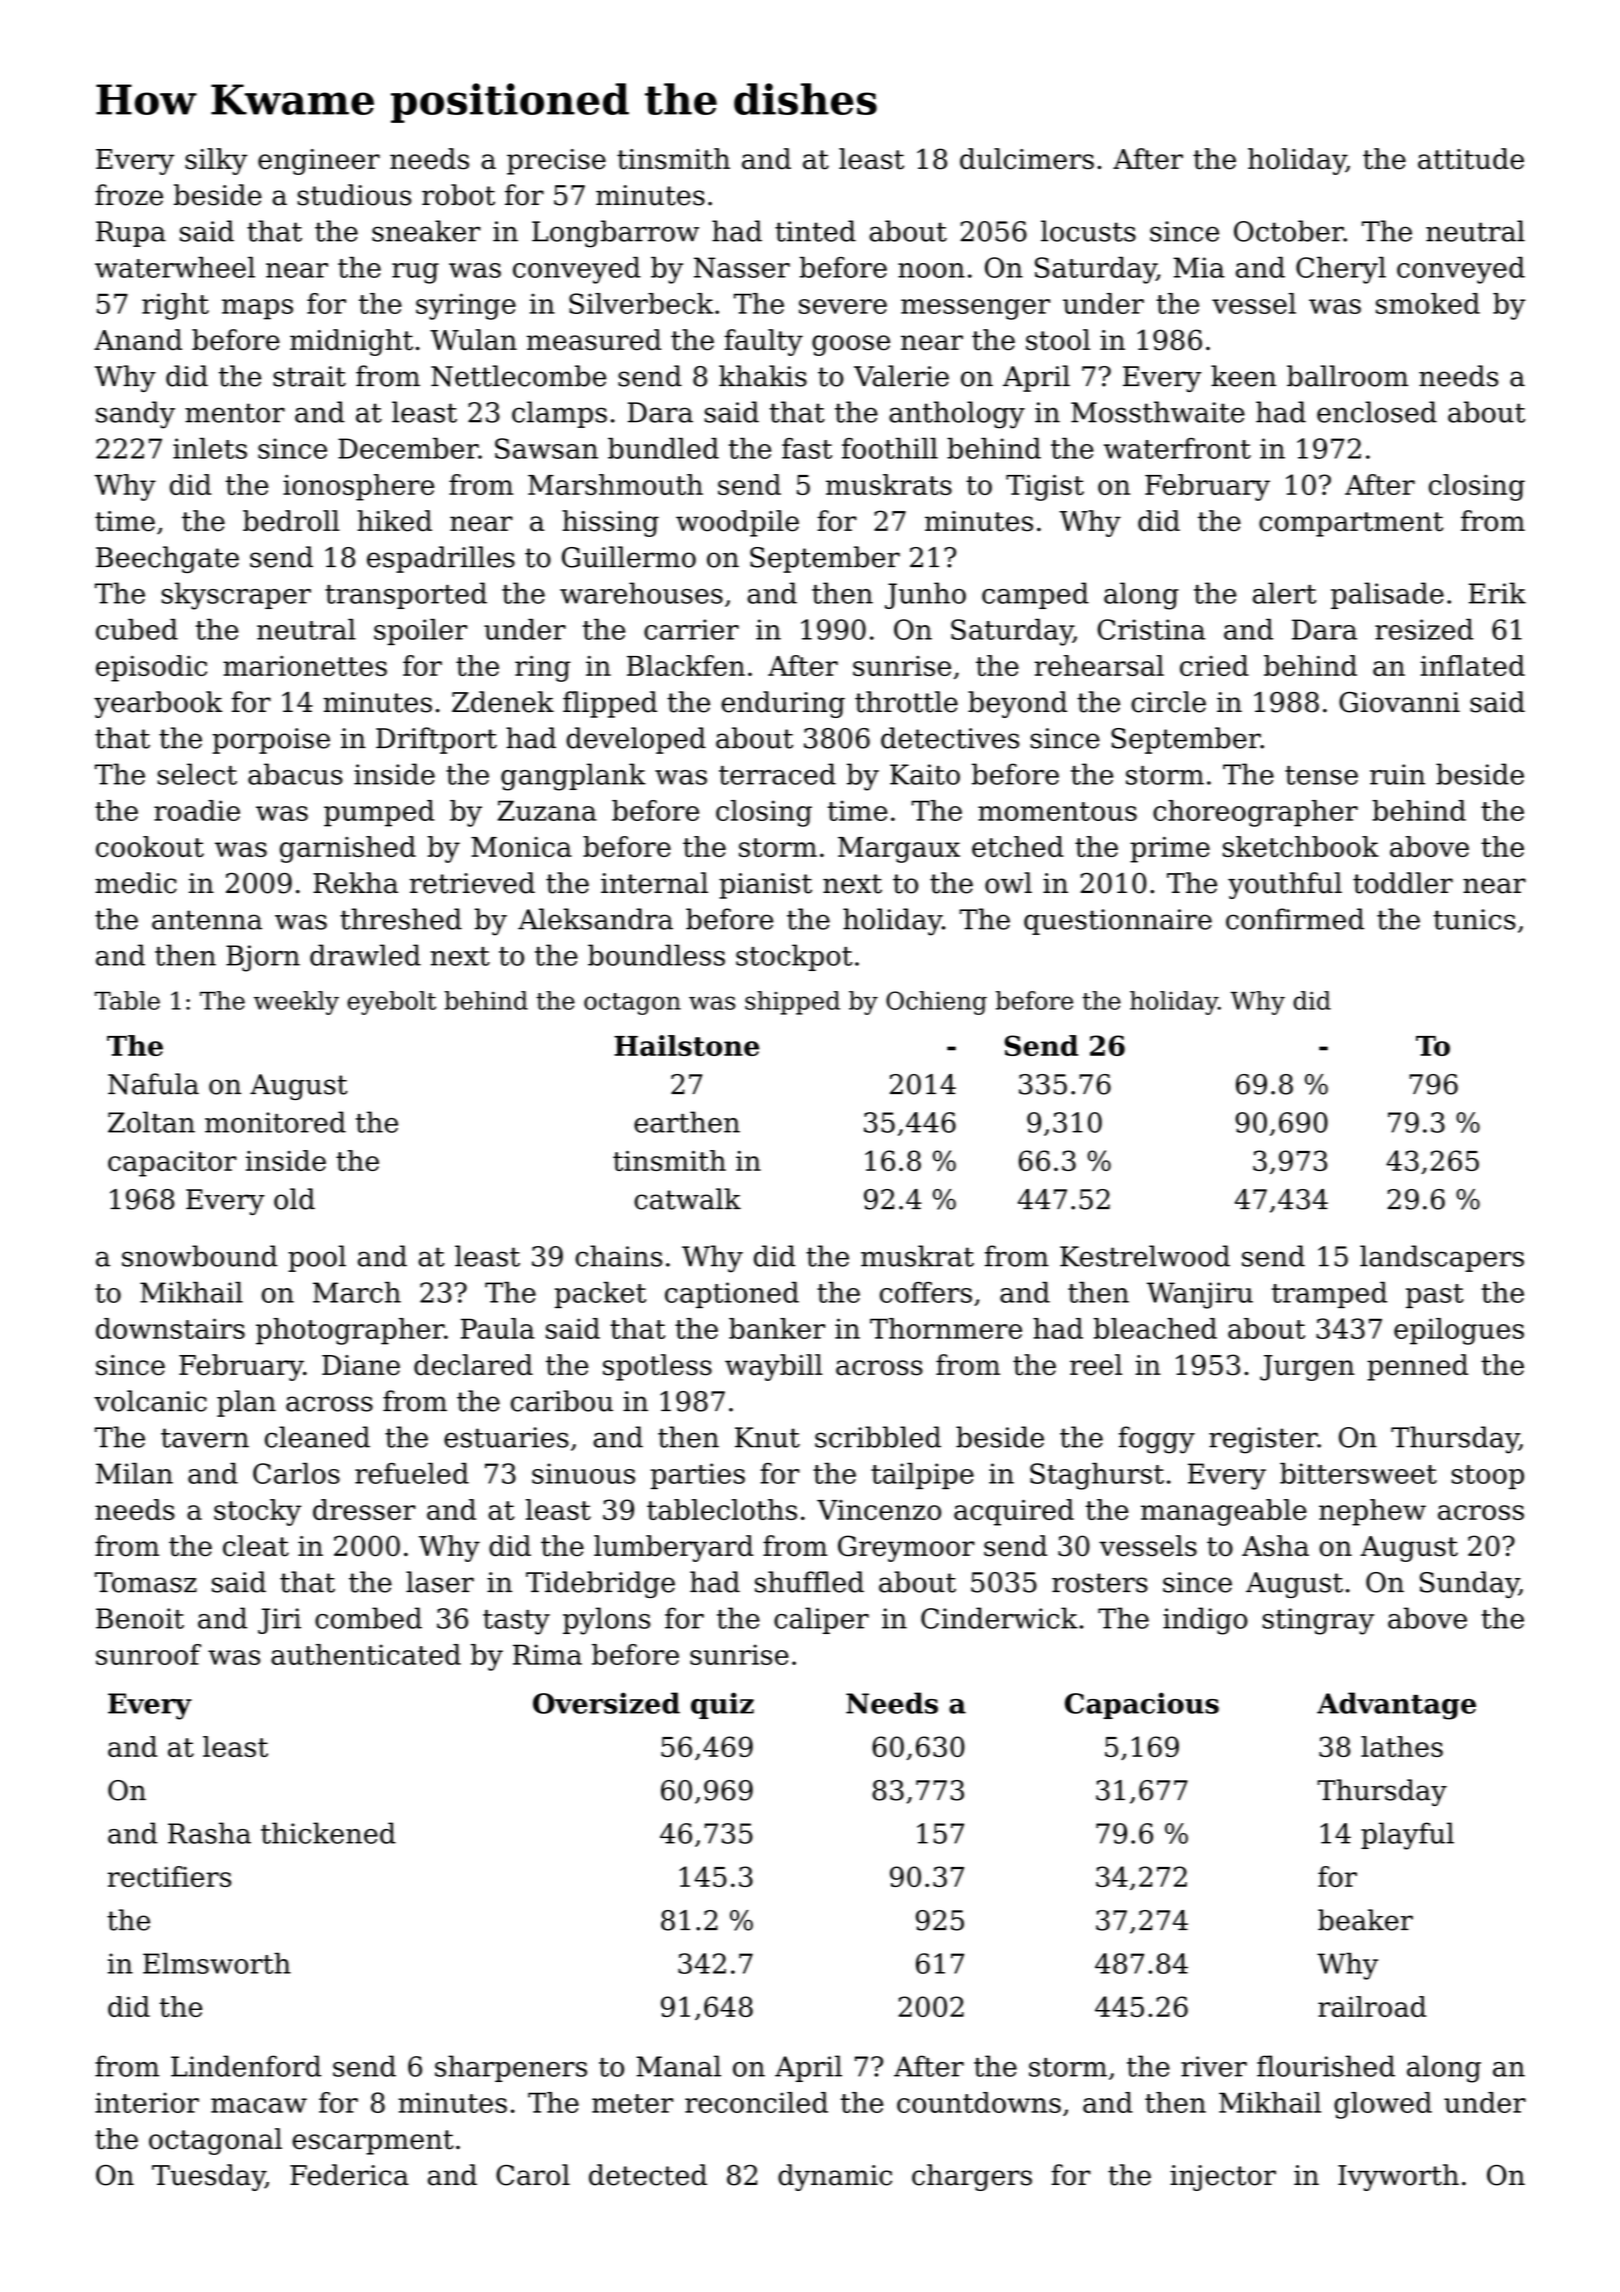 The image size is (1620, 2292). Describe the element at coordinates (815, 231) in the page. I see `tinted` at that location.
